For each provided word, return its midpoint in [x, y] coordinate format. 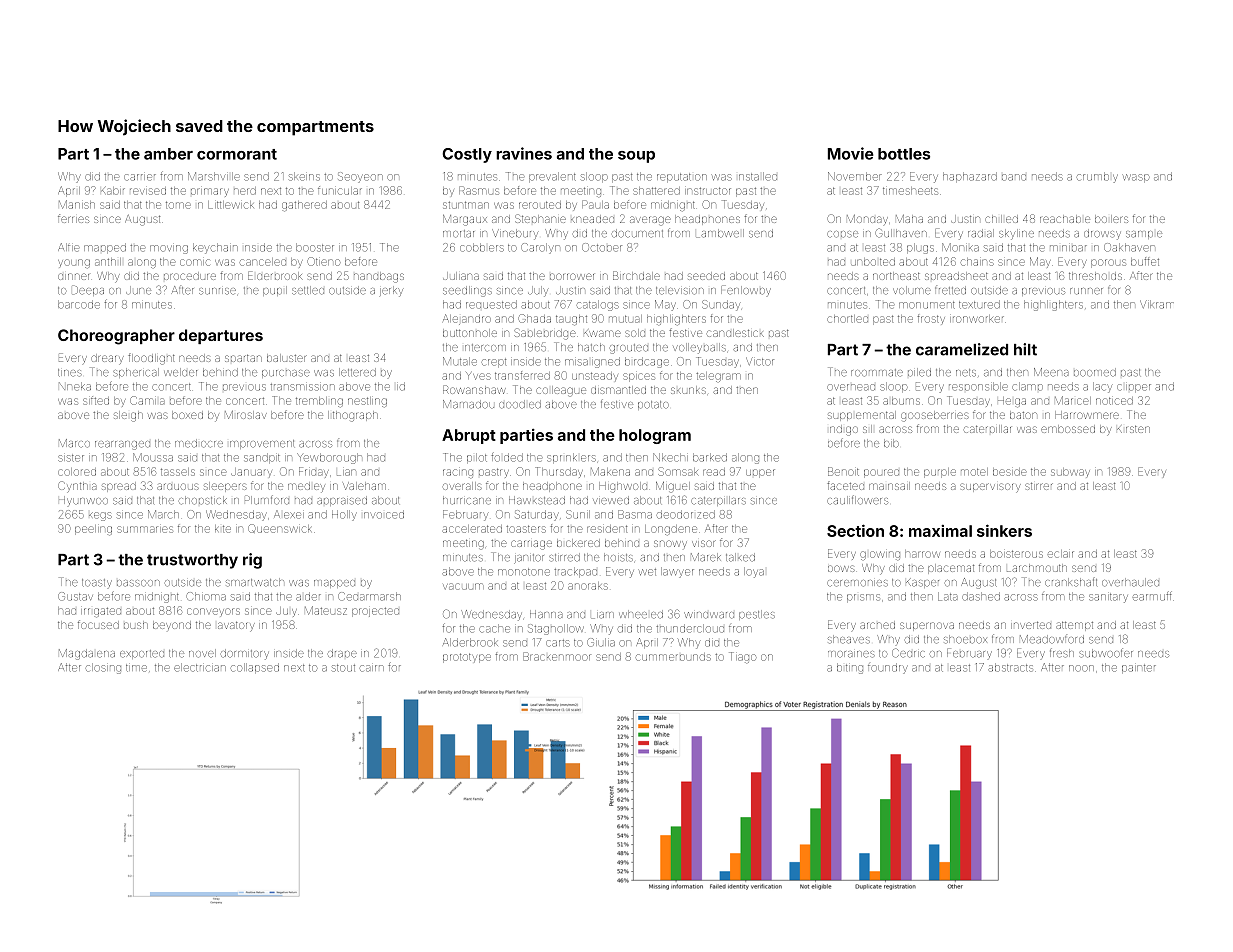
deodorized [685, 514]
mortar [458, 234]
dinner [73, 276]
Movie [851, 153]
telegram [718, 377]
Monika [960, 247]
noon [1081, 668]
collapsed [254, 668]
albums [901, 401]
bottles [904, 154]
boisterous [1016, 554]
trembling [319, 402]
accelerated [472, 529]
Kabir [113, 190]
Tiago [743, 657]
